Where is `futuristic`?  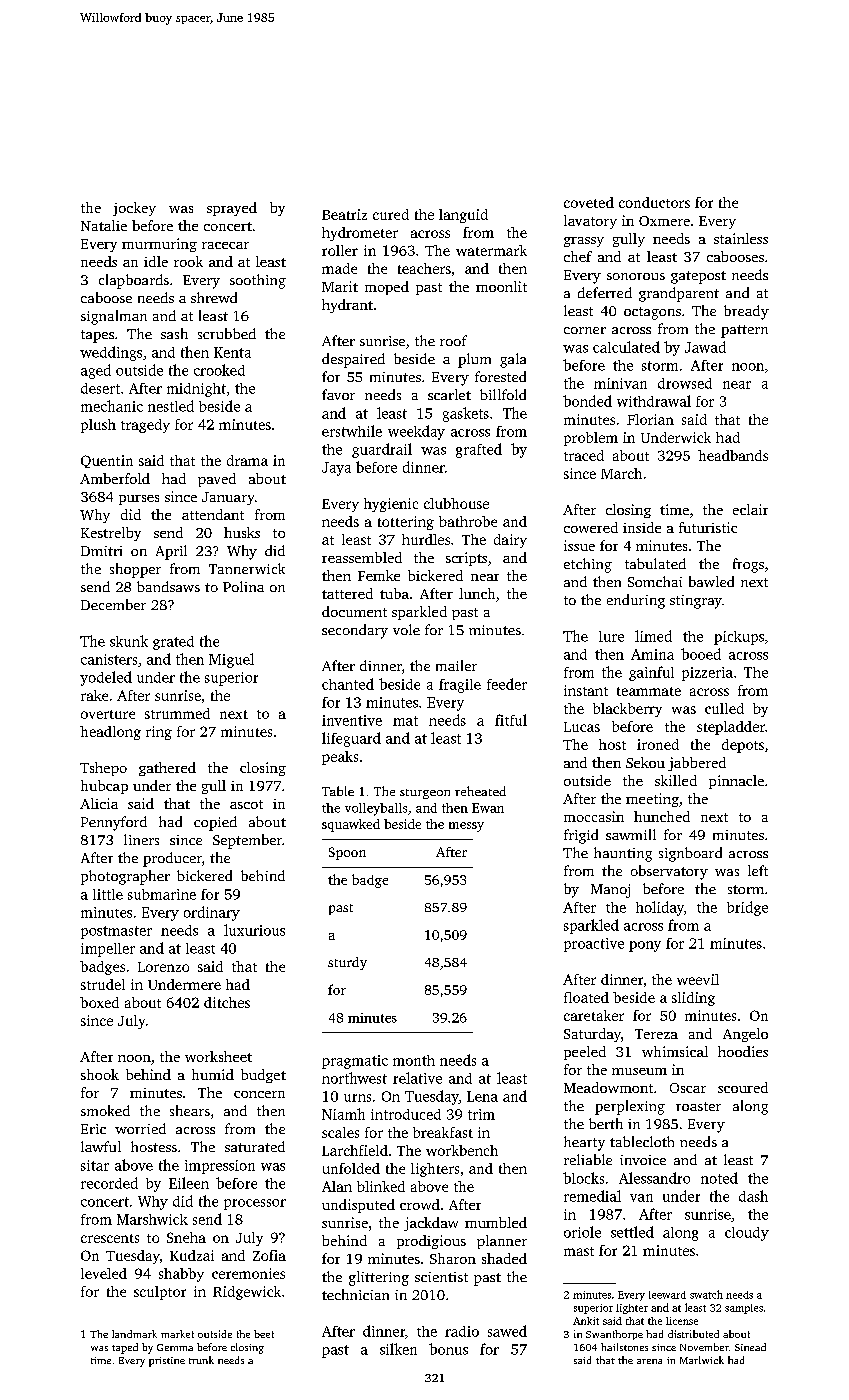 futuristic is located at coordinates (708, 527).
